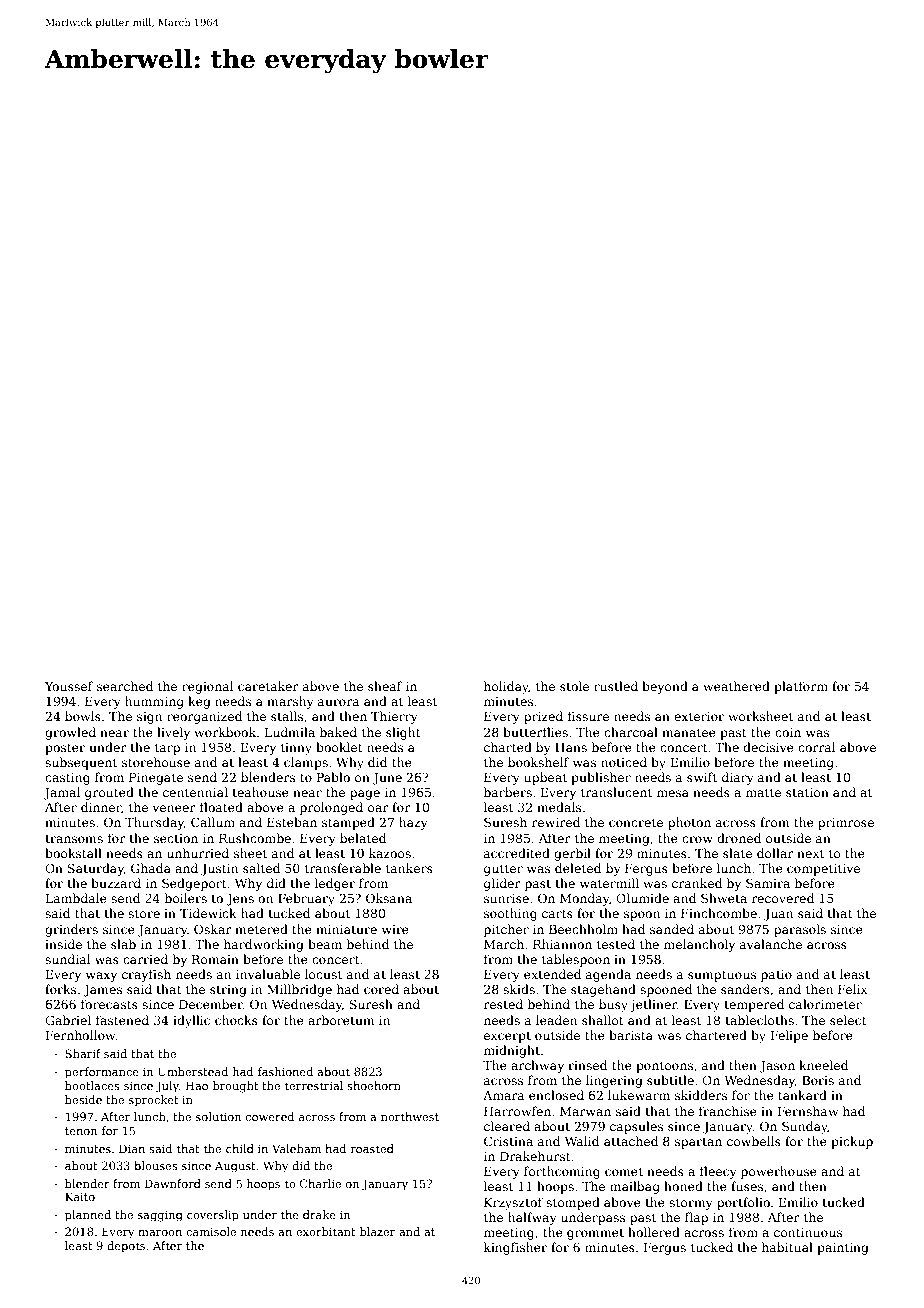  I want to click on photon, so click(689, 823).
